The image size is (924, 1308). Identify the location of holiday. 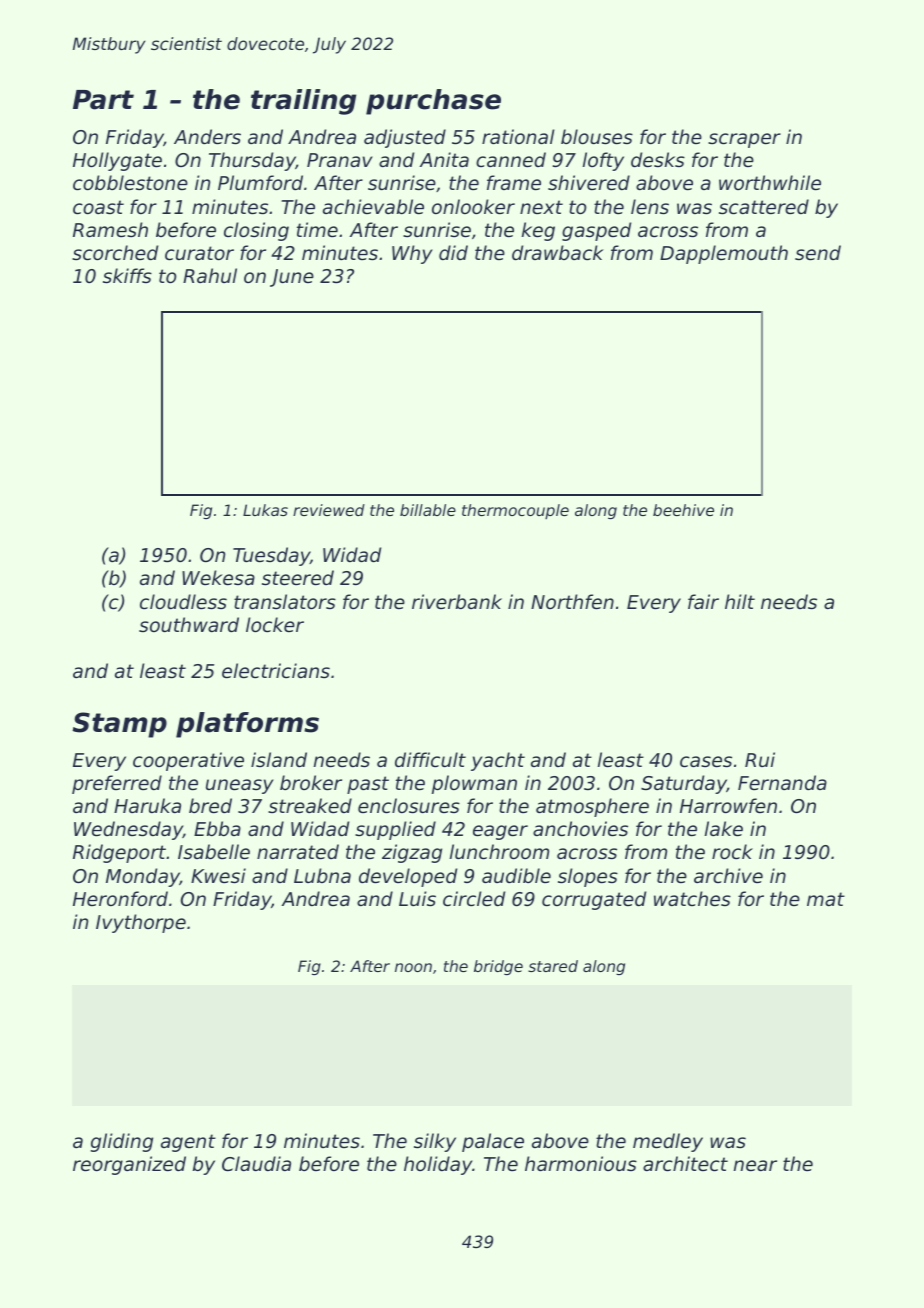
(438, 1165).
